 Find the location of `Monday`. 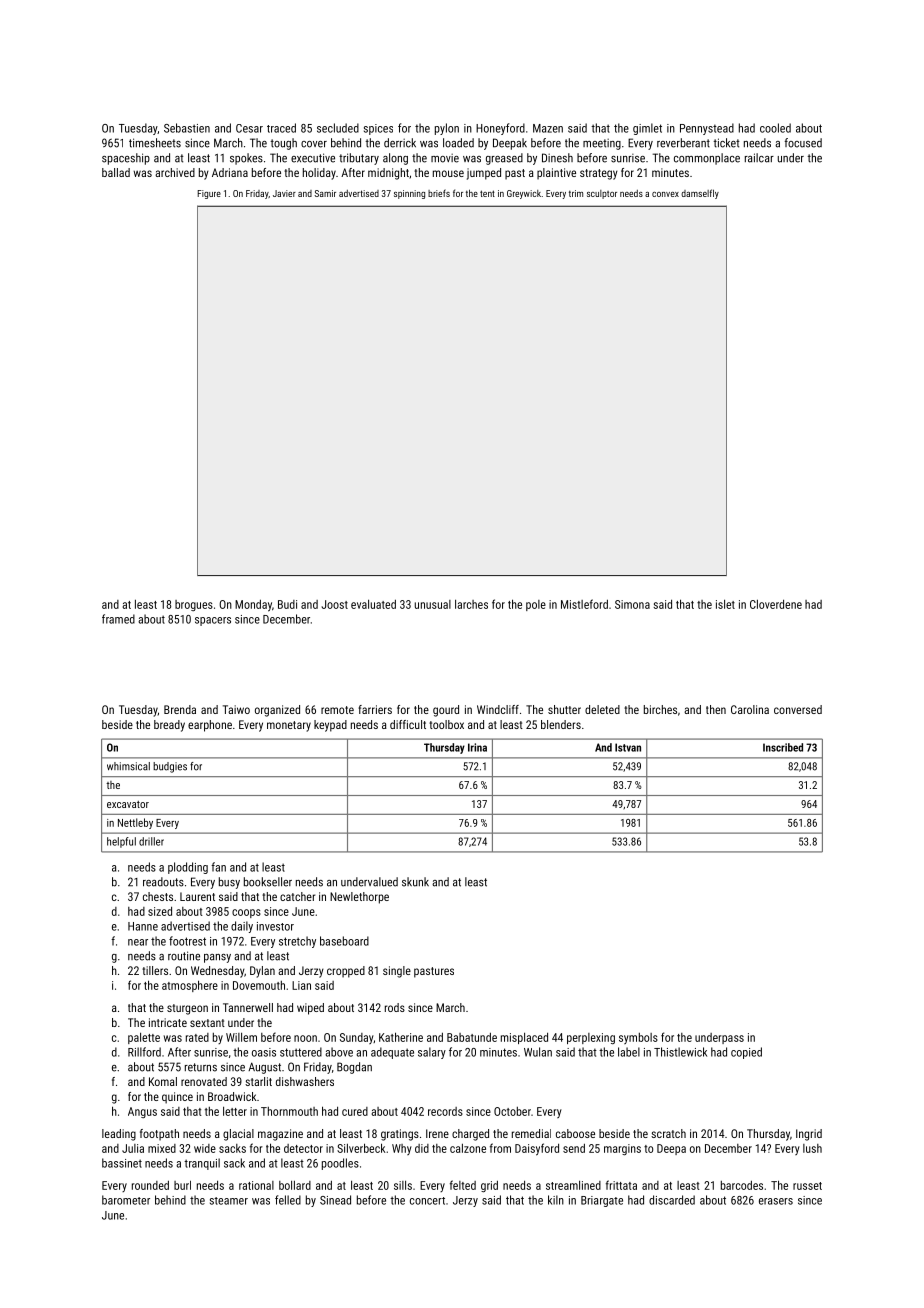

Monday is located at coordinates (253, 605).
